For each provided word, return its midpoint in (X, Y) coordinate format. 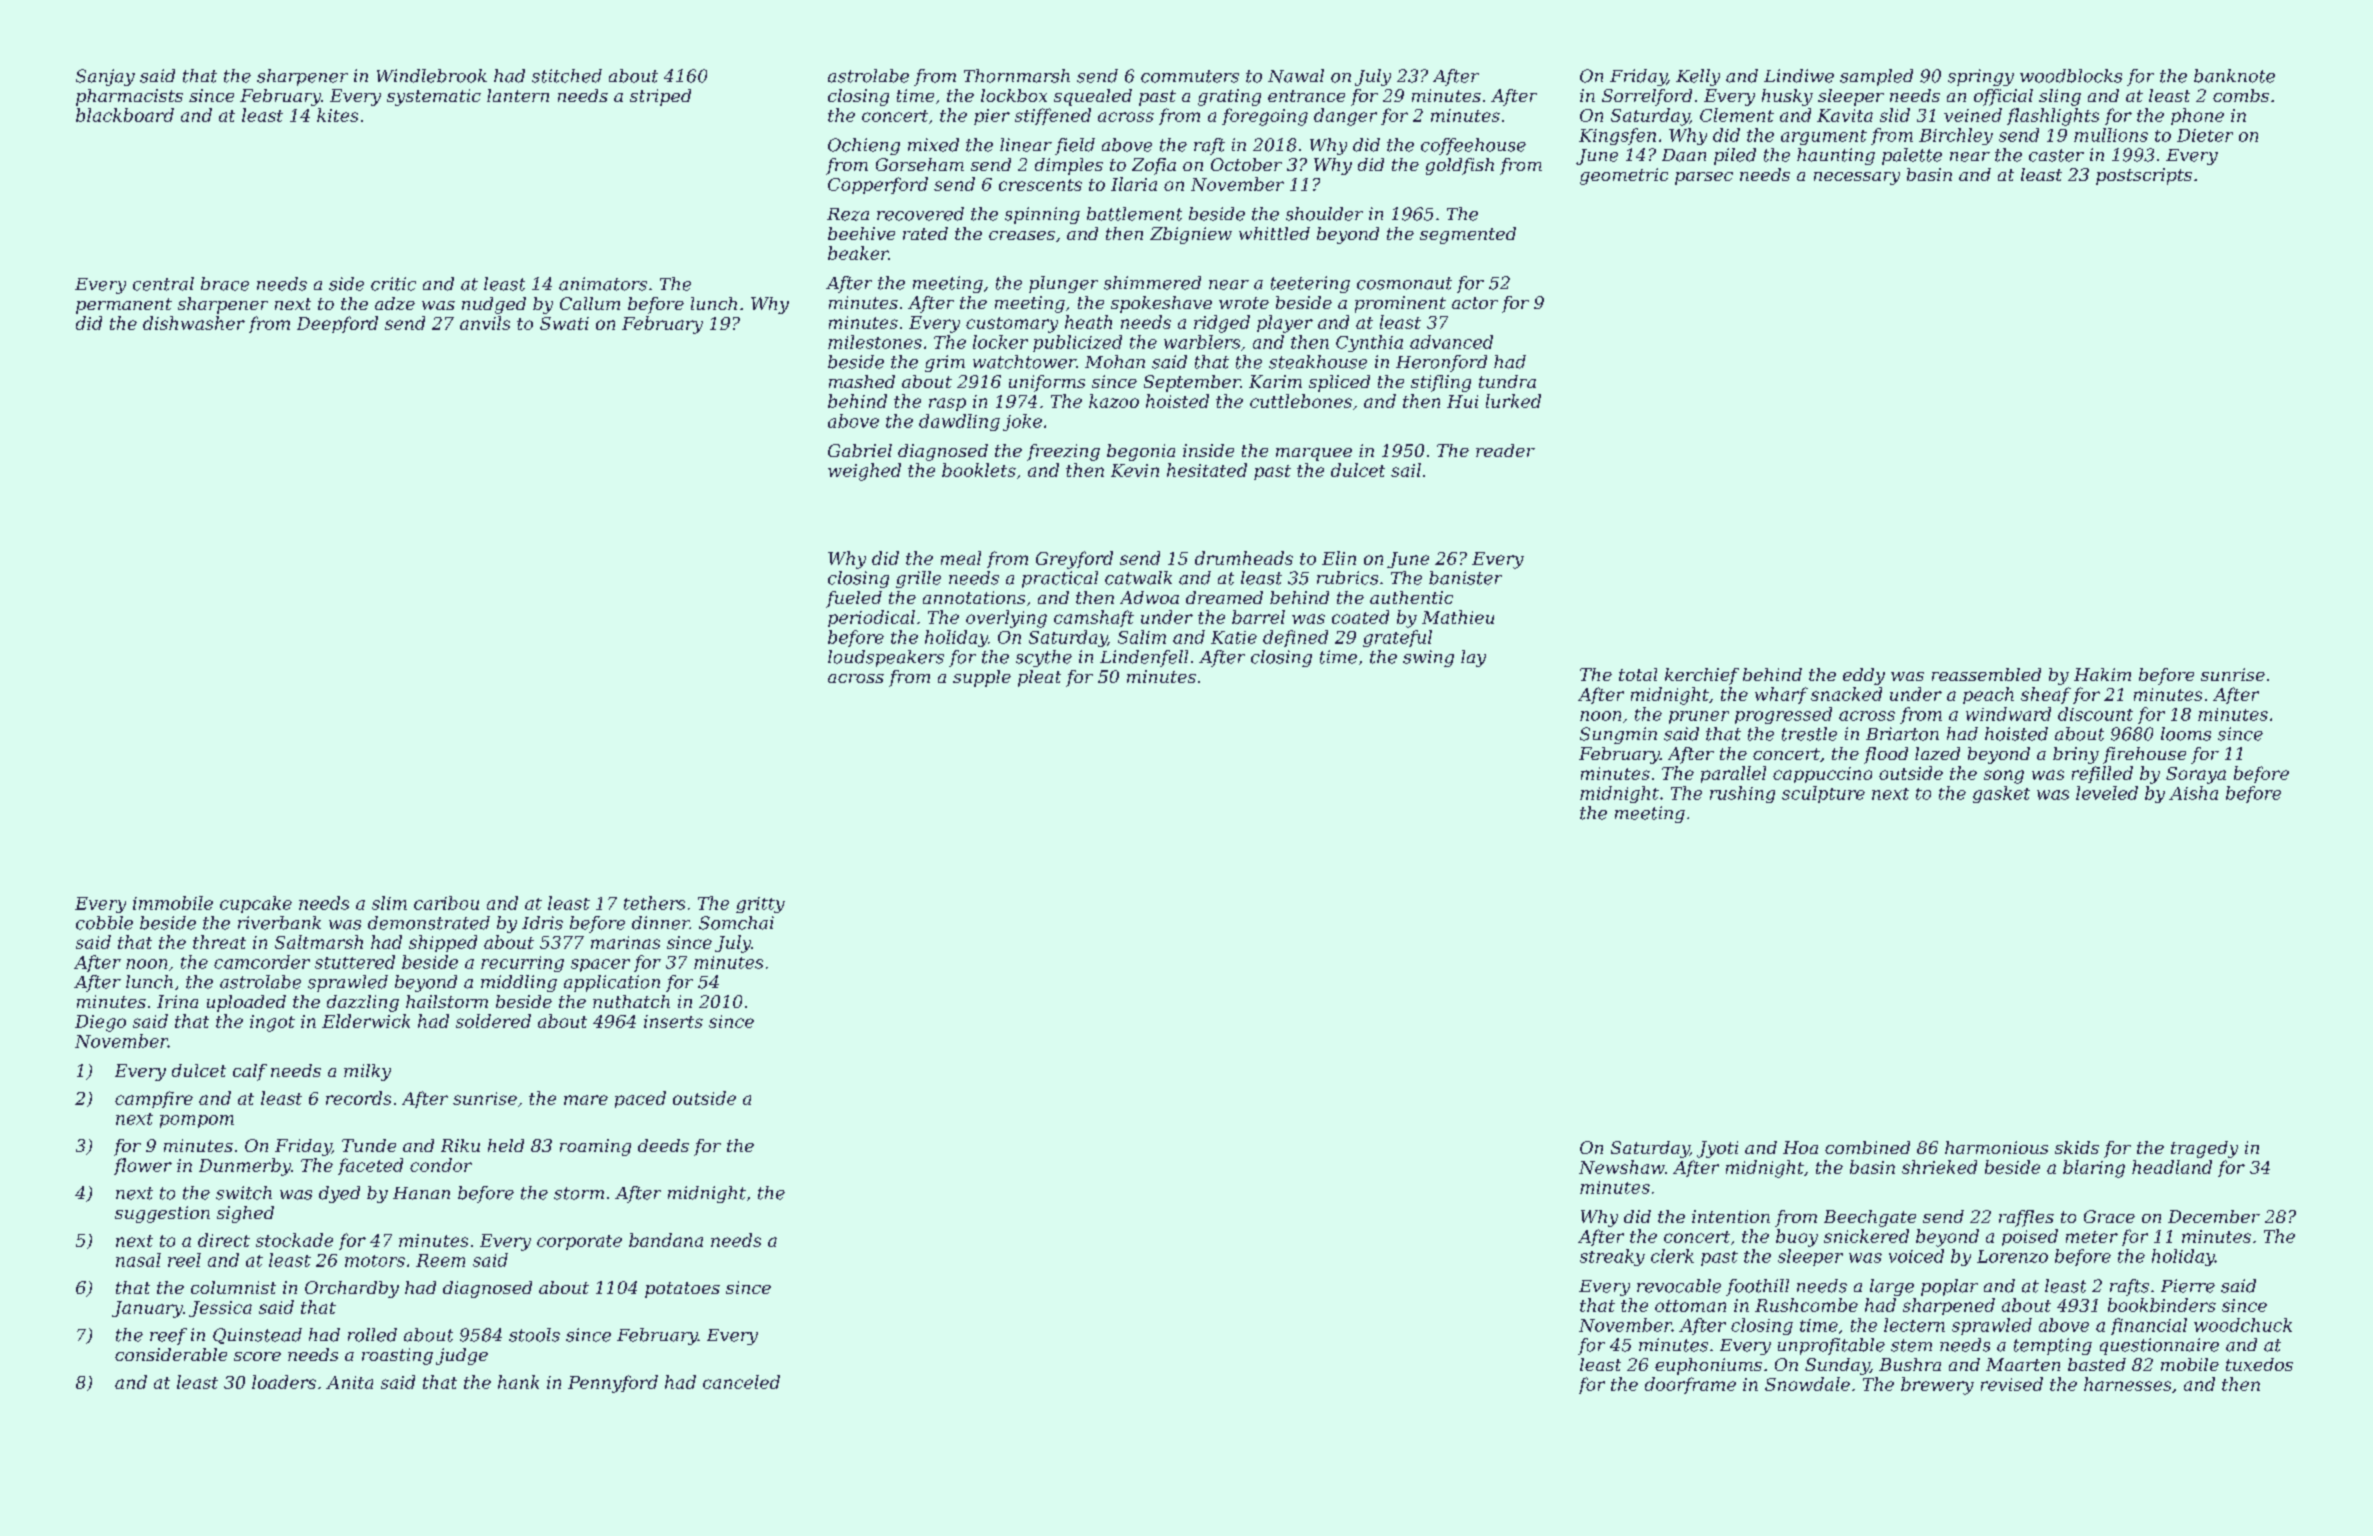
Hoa (1800, 1147)
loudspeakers (886, 658)
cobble (104, 923)
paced (640, 1099)
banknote (2234, 76)
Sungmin (1618, 735)
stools (534, 1335)
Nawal (1296, 76)
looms (2186, 734)
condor (441, 1165)
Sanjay (105, 77)
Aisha (2193, 793)
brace (225, 284)
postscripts (2144, 176)
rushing (1742, 794)
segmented (1468, 235)
